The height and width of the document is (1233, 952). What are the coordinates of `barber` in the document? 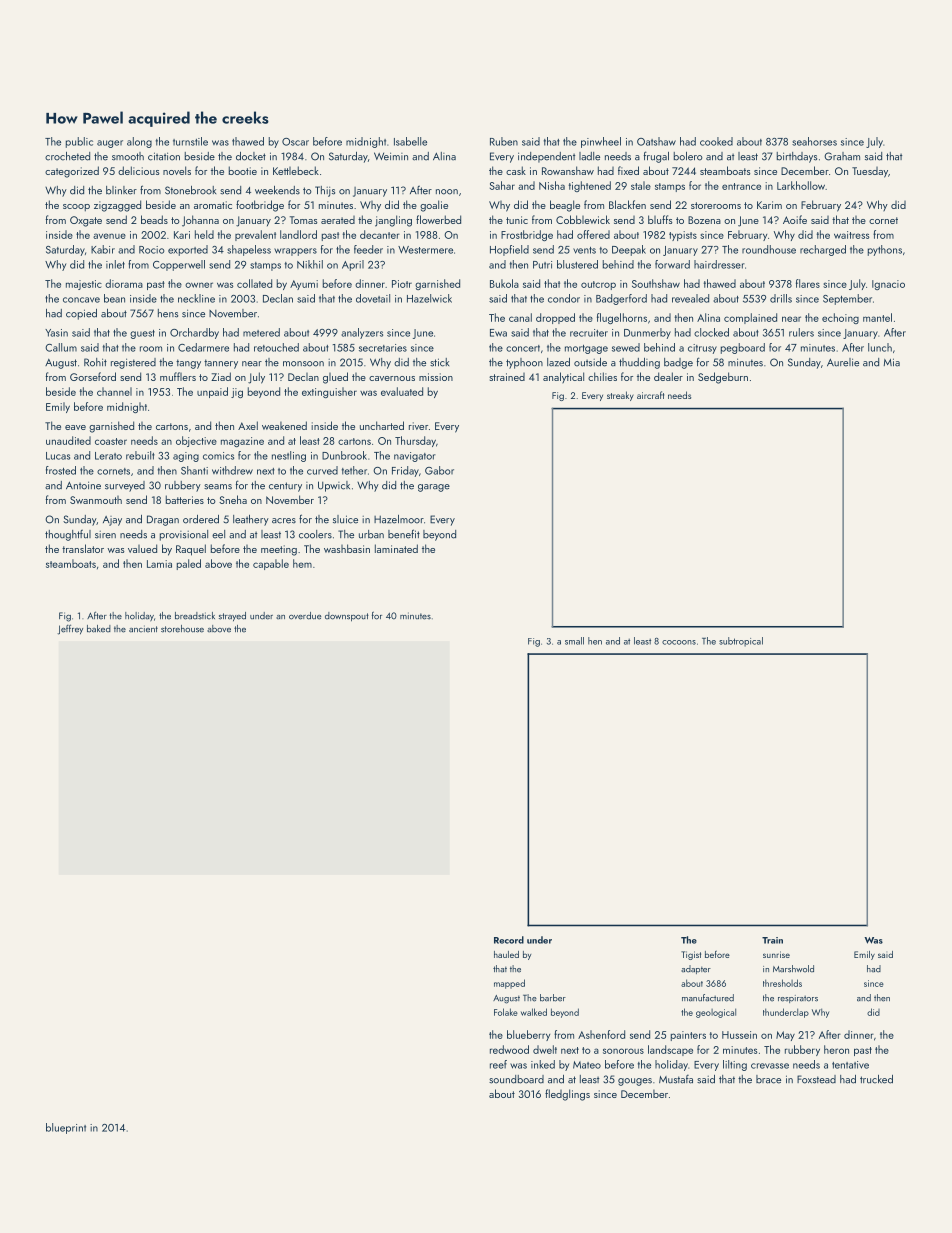 It's located at (553, 998).
